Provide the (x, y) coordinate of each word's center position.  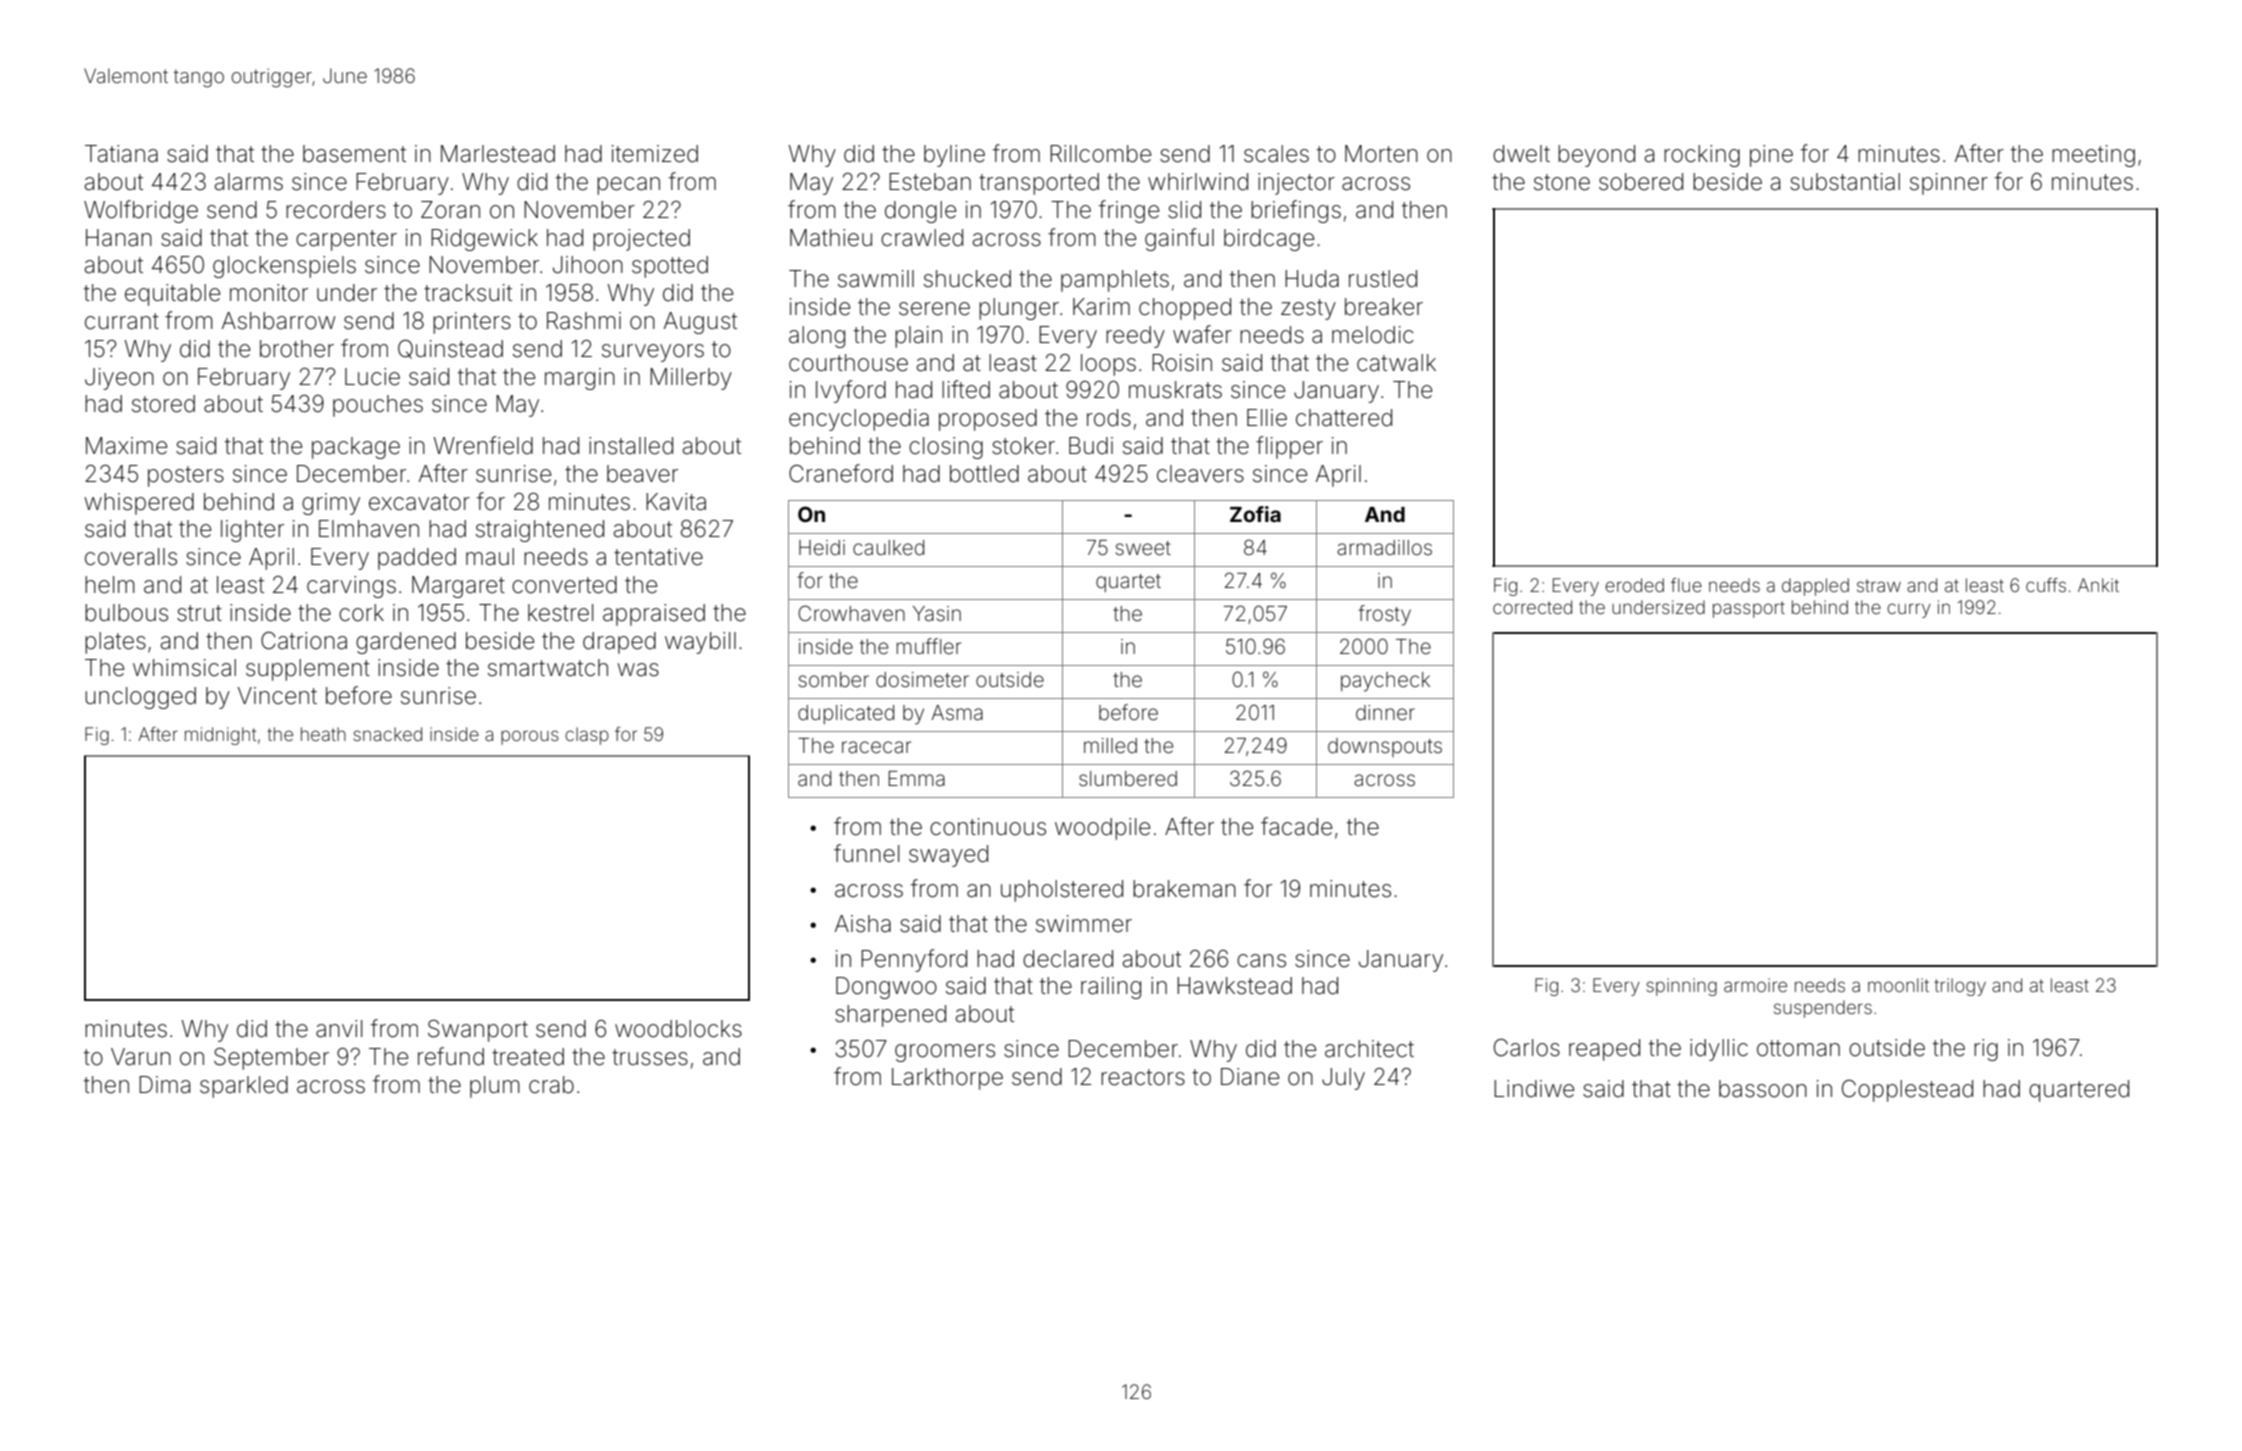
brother (297, 349)
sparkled (244, 1087)
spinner (1949, 184)
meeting (2093, 156)
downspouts (1385, 747)
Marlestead (498, 154)
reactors (1143, 1077)
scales (1276, 154)
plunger (1019, 309)
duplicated (846, 714)
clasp (587, 736)
